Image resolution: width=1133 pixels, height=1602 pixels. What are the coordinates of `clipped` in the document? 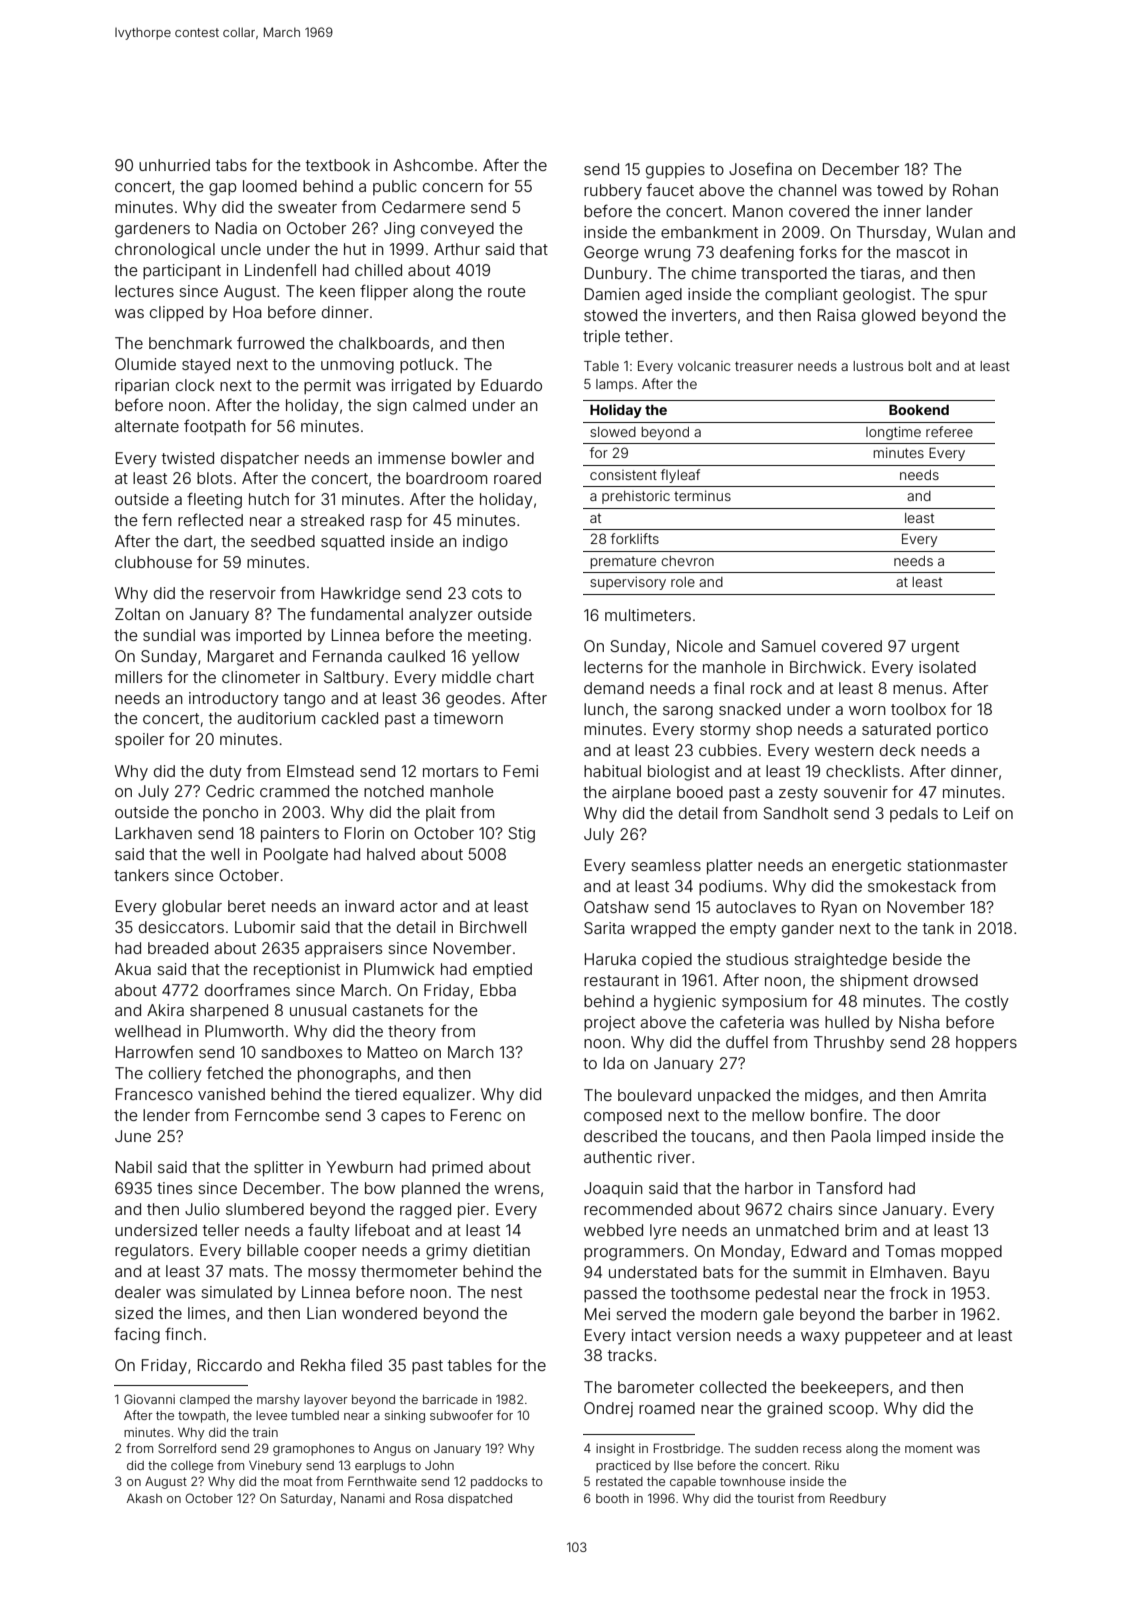 It's located at (176, 314).
